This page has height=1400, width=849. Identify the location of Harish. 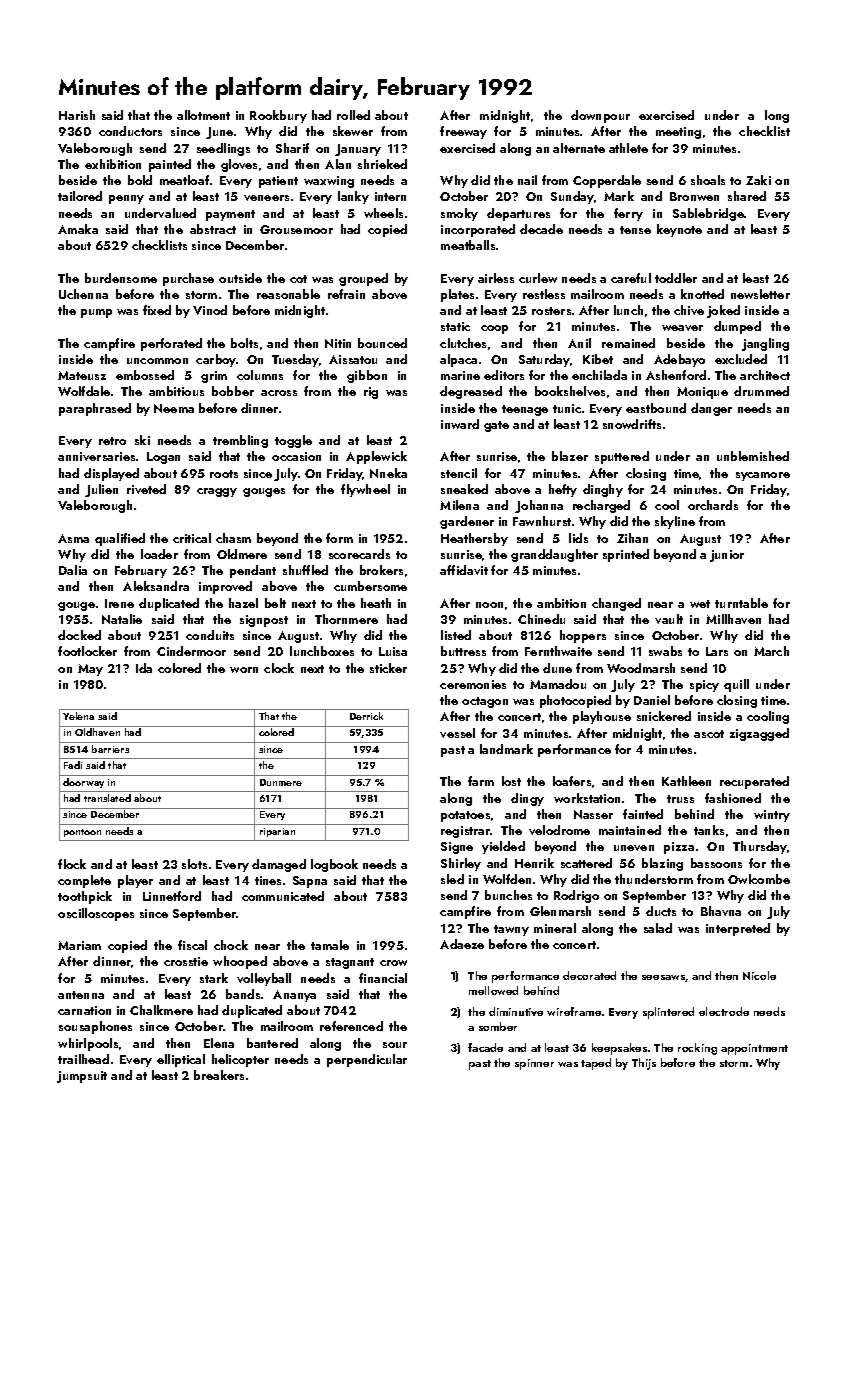
(77, 115).
